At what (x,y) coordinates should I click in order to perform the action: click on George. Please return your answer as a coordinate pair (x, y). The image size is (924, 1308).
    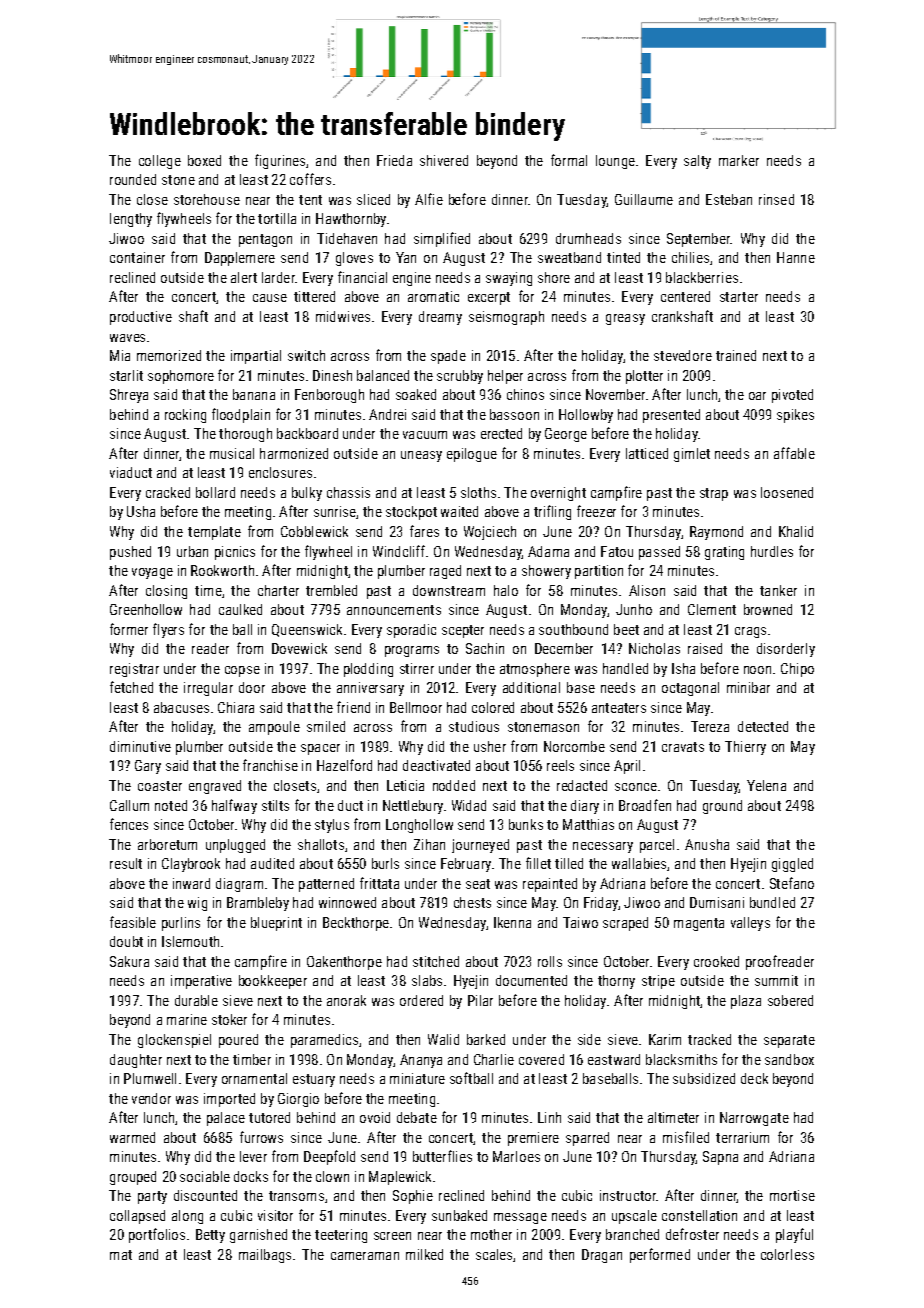
    Looking at the image, I should click on (566, 435).
